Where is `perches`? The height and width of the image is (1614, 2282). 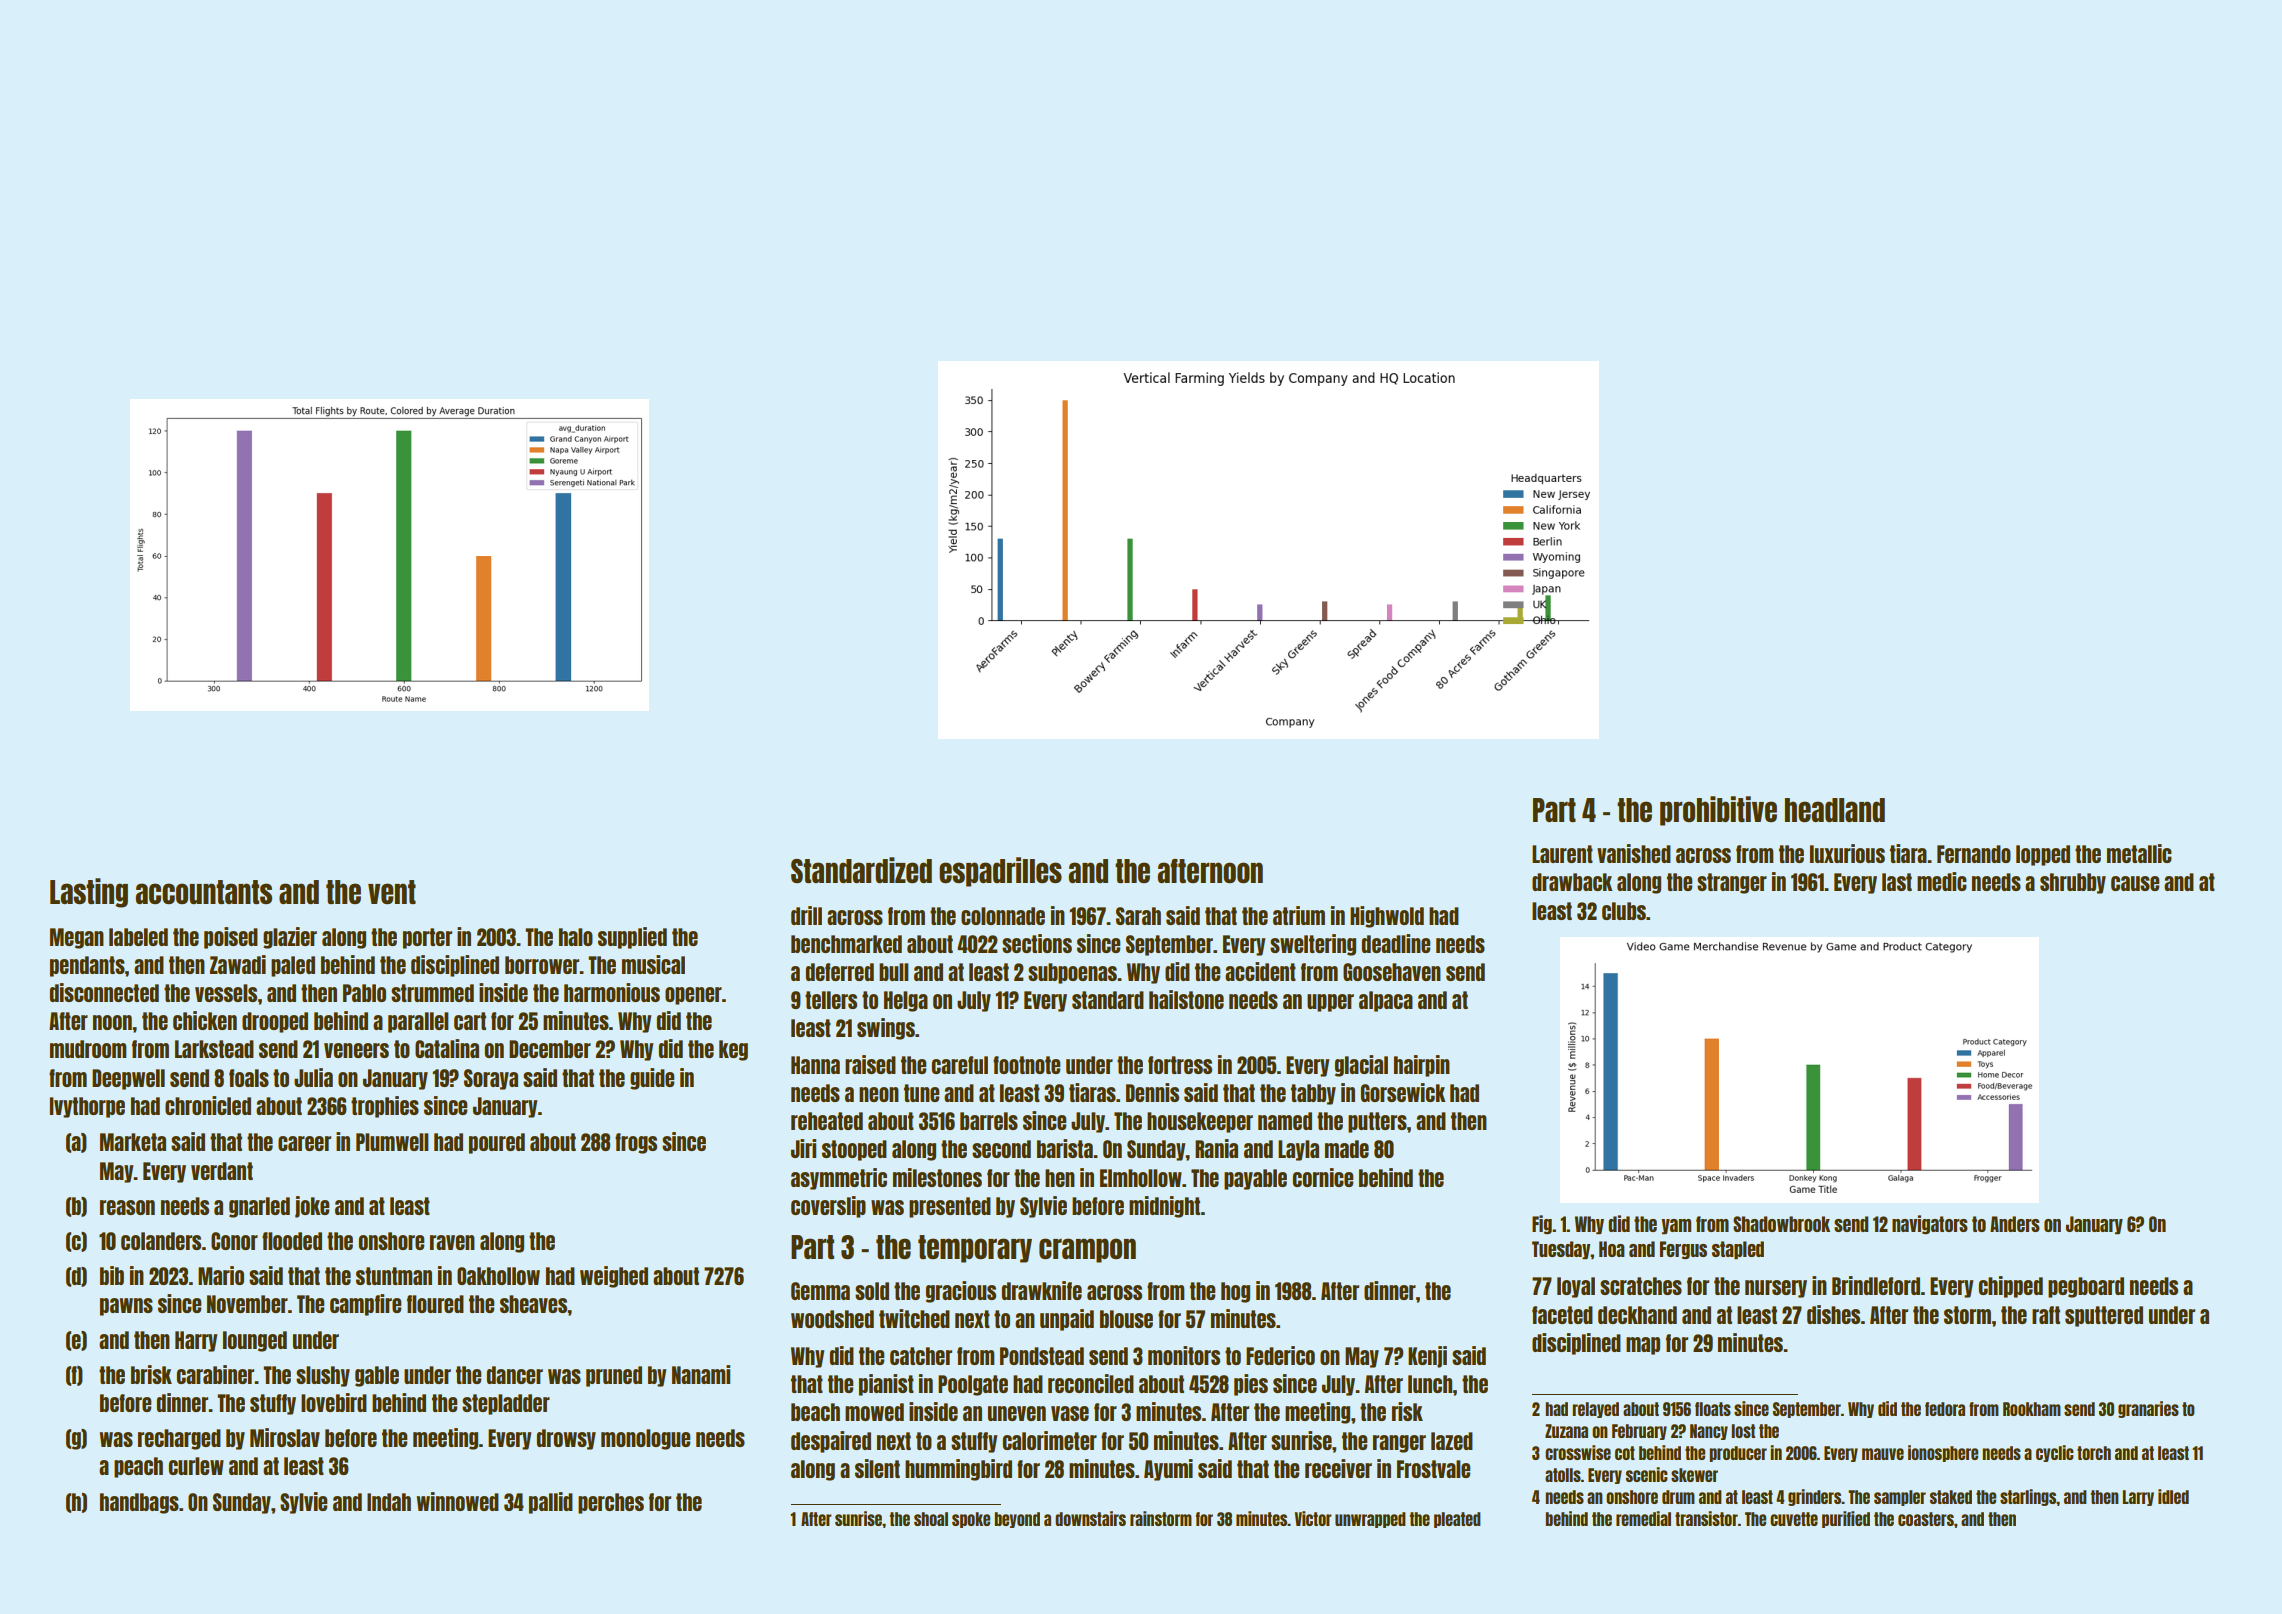
perches is located at coordinates (611, 1503).
